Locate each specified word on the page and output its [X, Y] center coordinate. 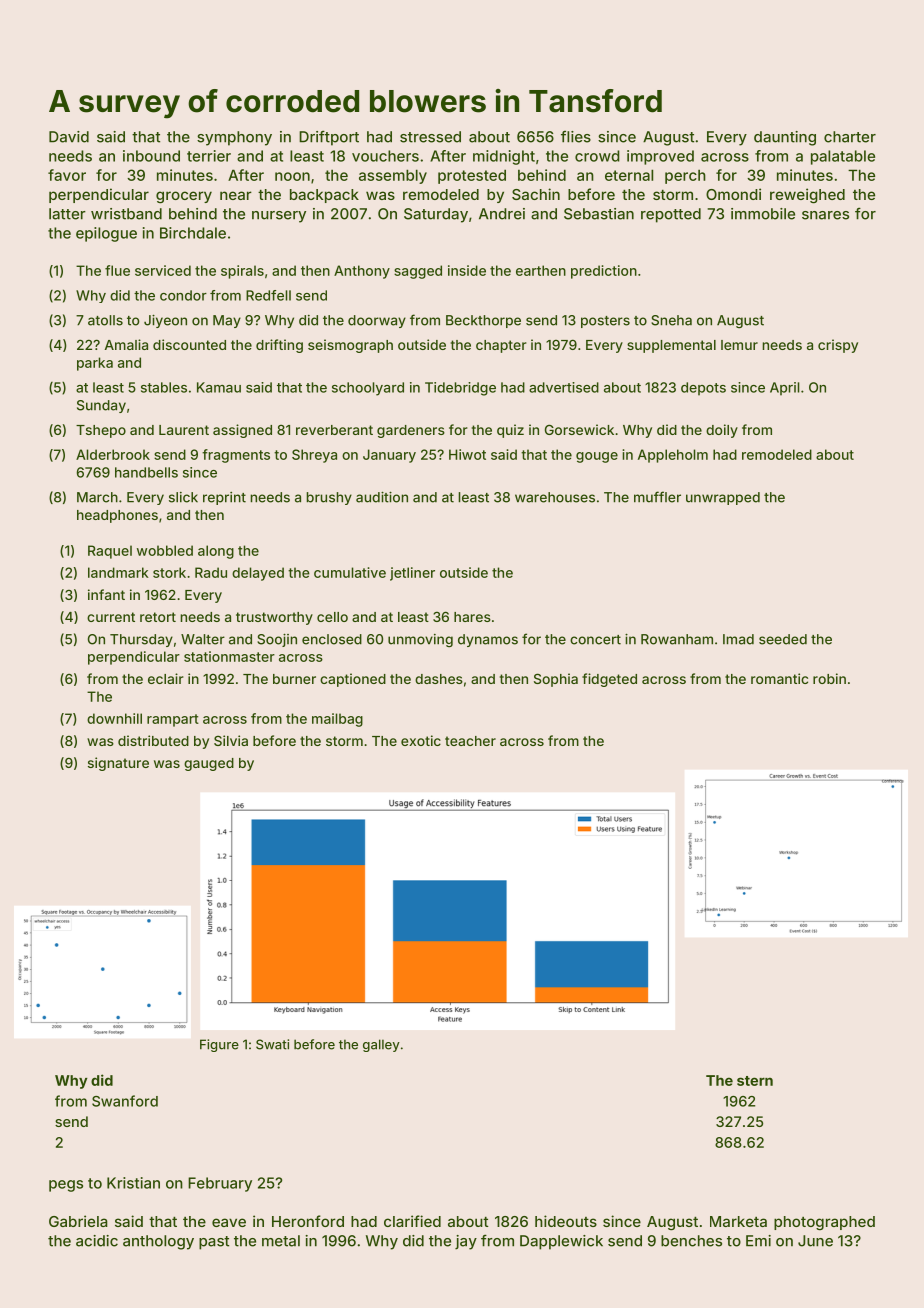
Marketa [738, 1221]
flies [576, 137]
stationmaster [229, 656]
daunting [785, 138]
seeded [783, 639]
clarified [412, 1221]
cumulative [350, 572]
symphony [234, 138]
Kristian [133, 1183]
